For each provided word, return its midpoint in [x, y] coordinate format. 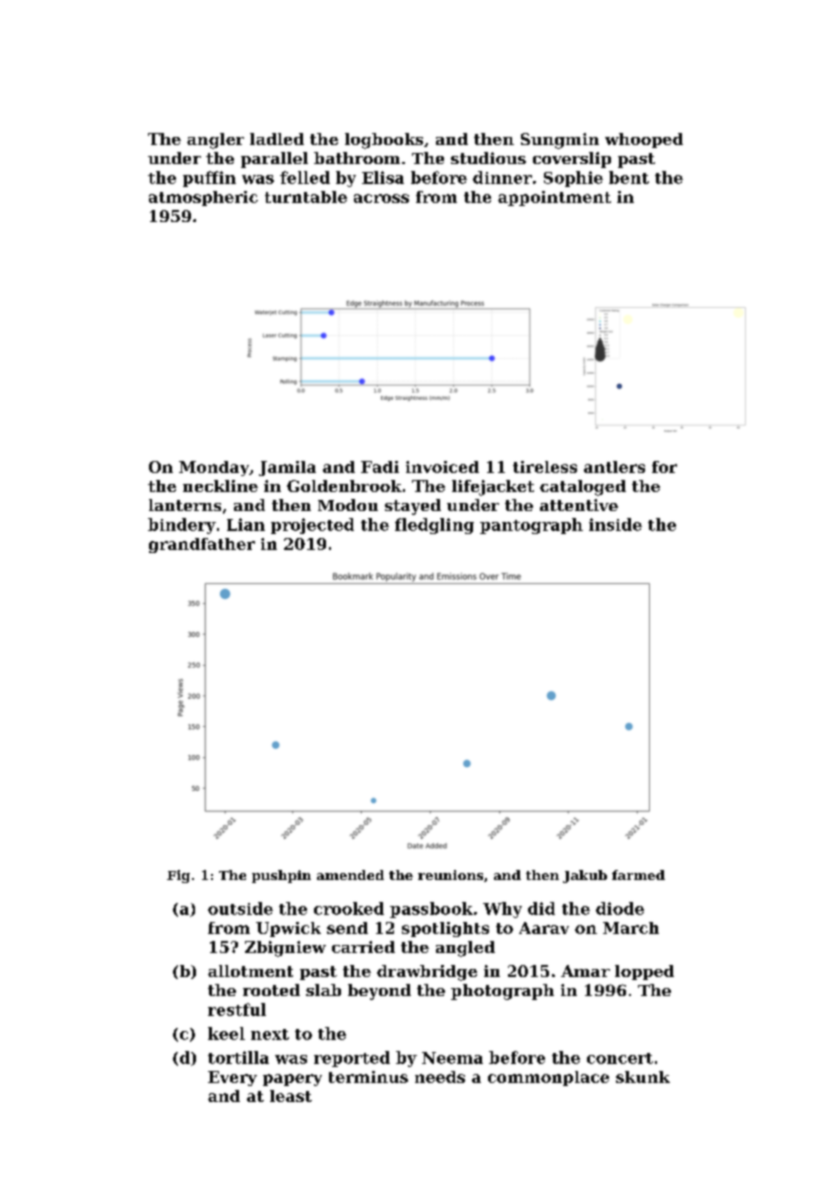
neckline [220, 486]
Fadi [380, 467]
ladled [277, 139]
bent [629, 177]
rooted [271, 990]
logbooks [384, 141]
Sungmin [560, 141]
